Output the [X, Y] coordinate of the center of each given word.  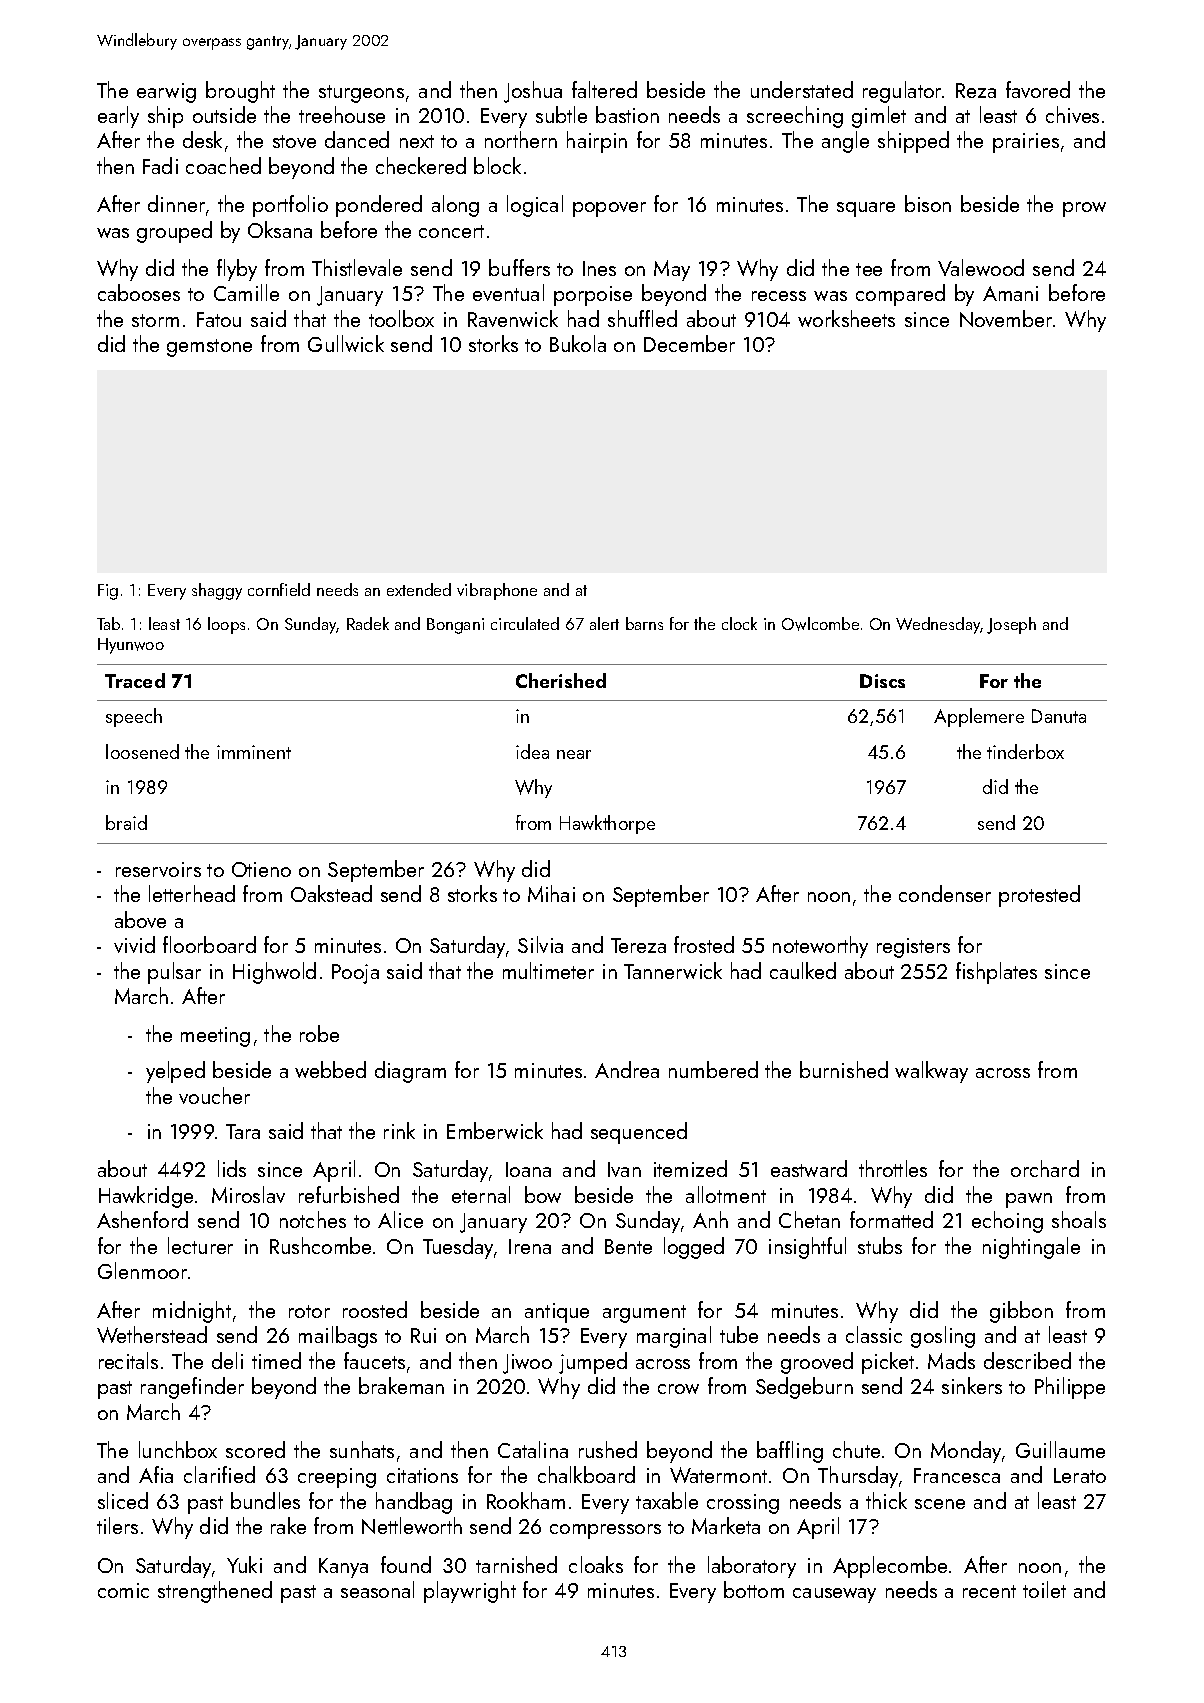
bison [928, 203]
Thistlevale [357, 267]
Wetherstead [152, 1334]
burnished [844, 1069]
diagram [410, 1072]
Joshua [533, 92]
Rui [423, 1335]
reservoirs [158, 869]
